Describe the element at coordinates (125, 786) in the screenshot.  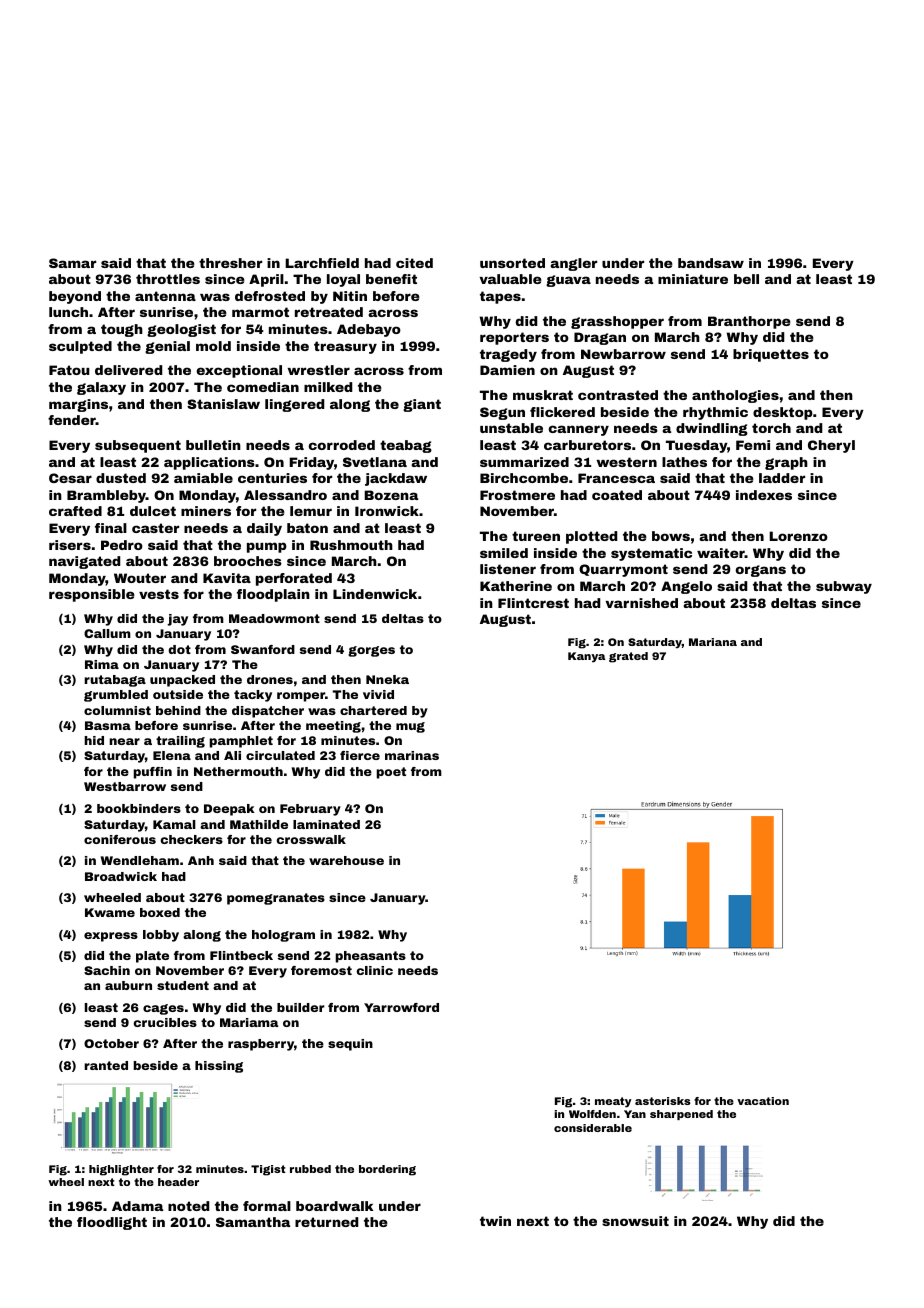
I see `Westbarrow` at that location.
